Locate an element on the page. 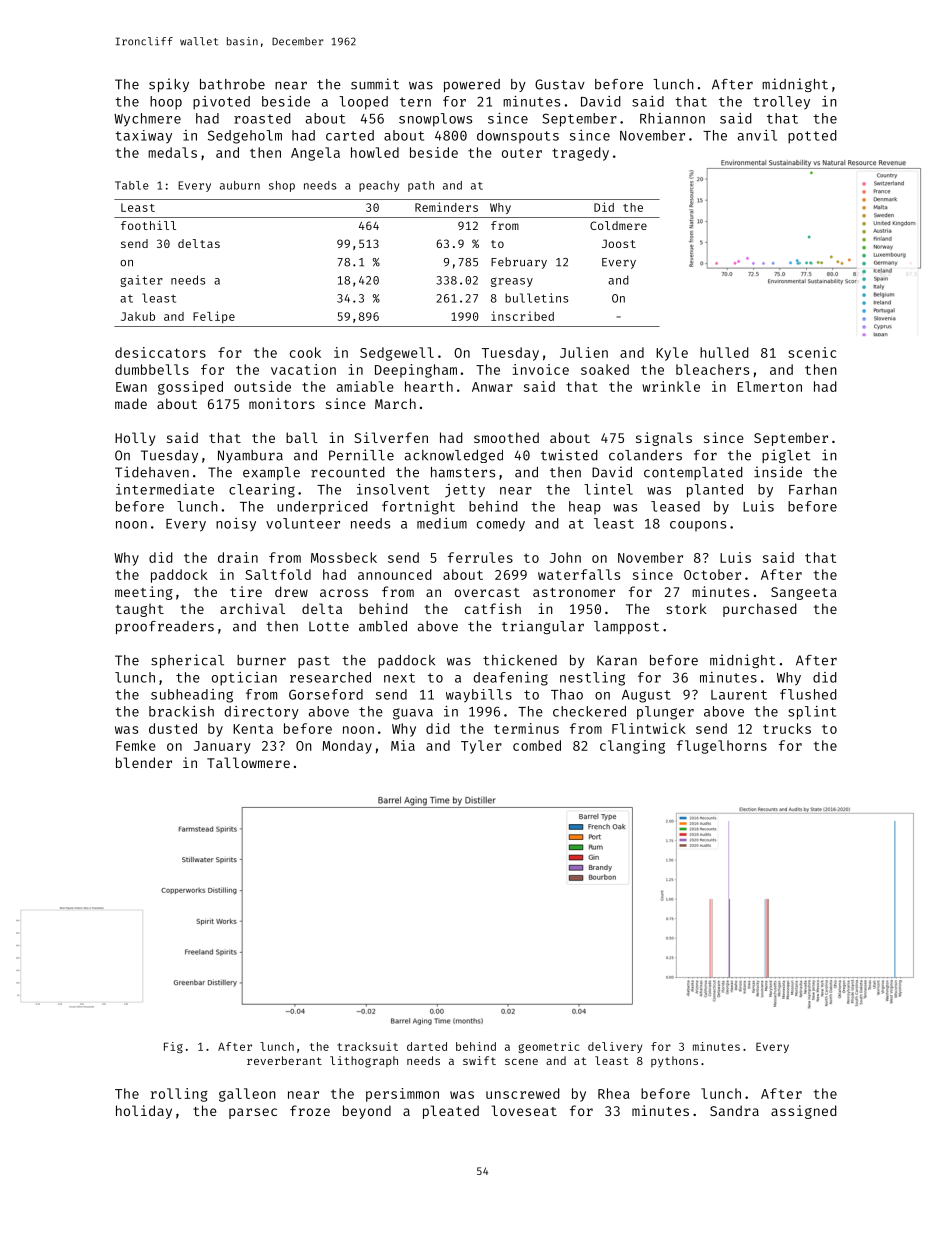 This image has height=1233, width=952. galleon is located at coordinates (247, 1095).
